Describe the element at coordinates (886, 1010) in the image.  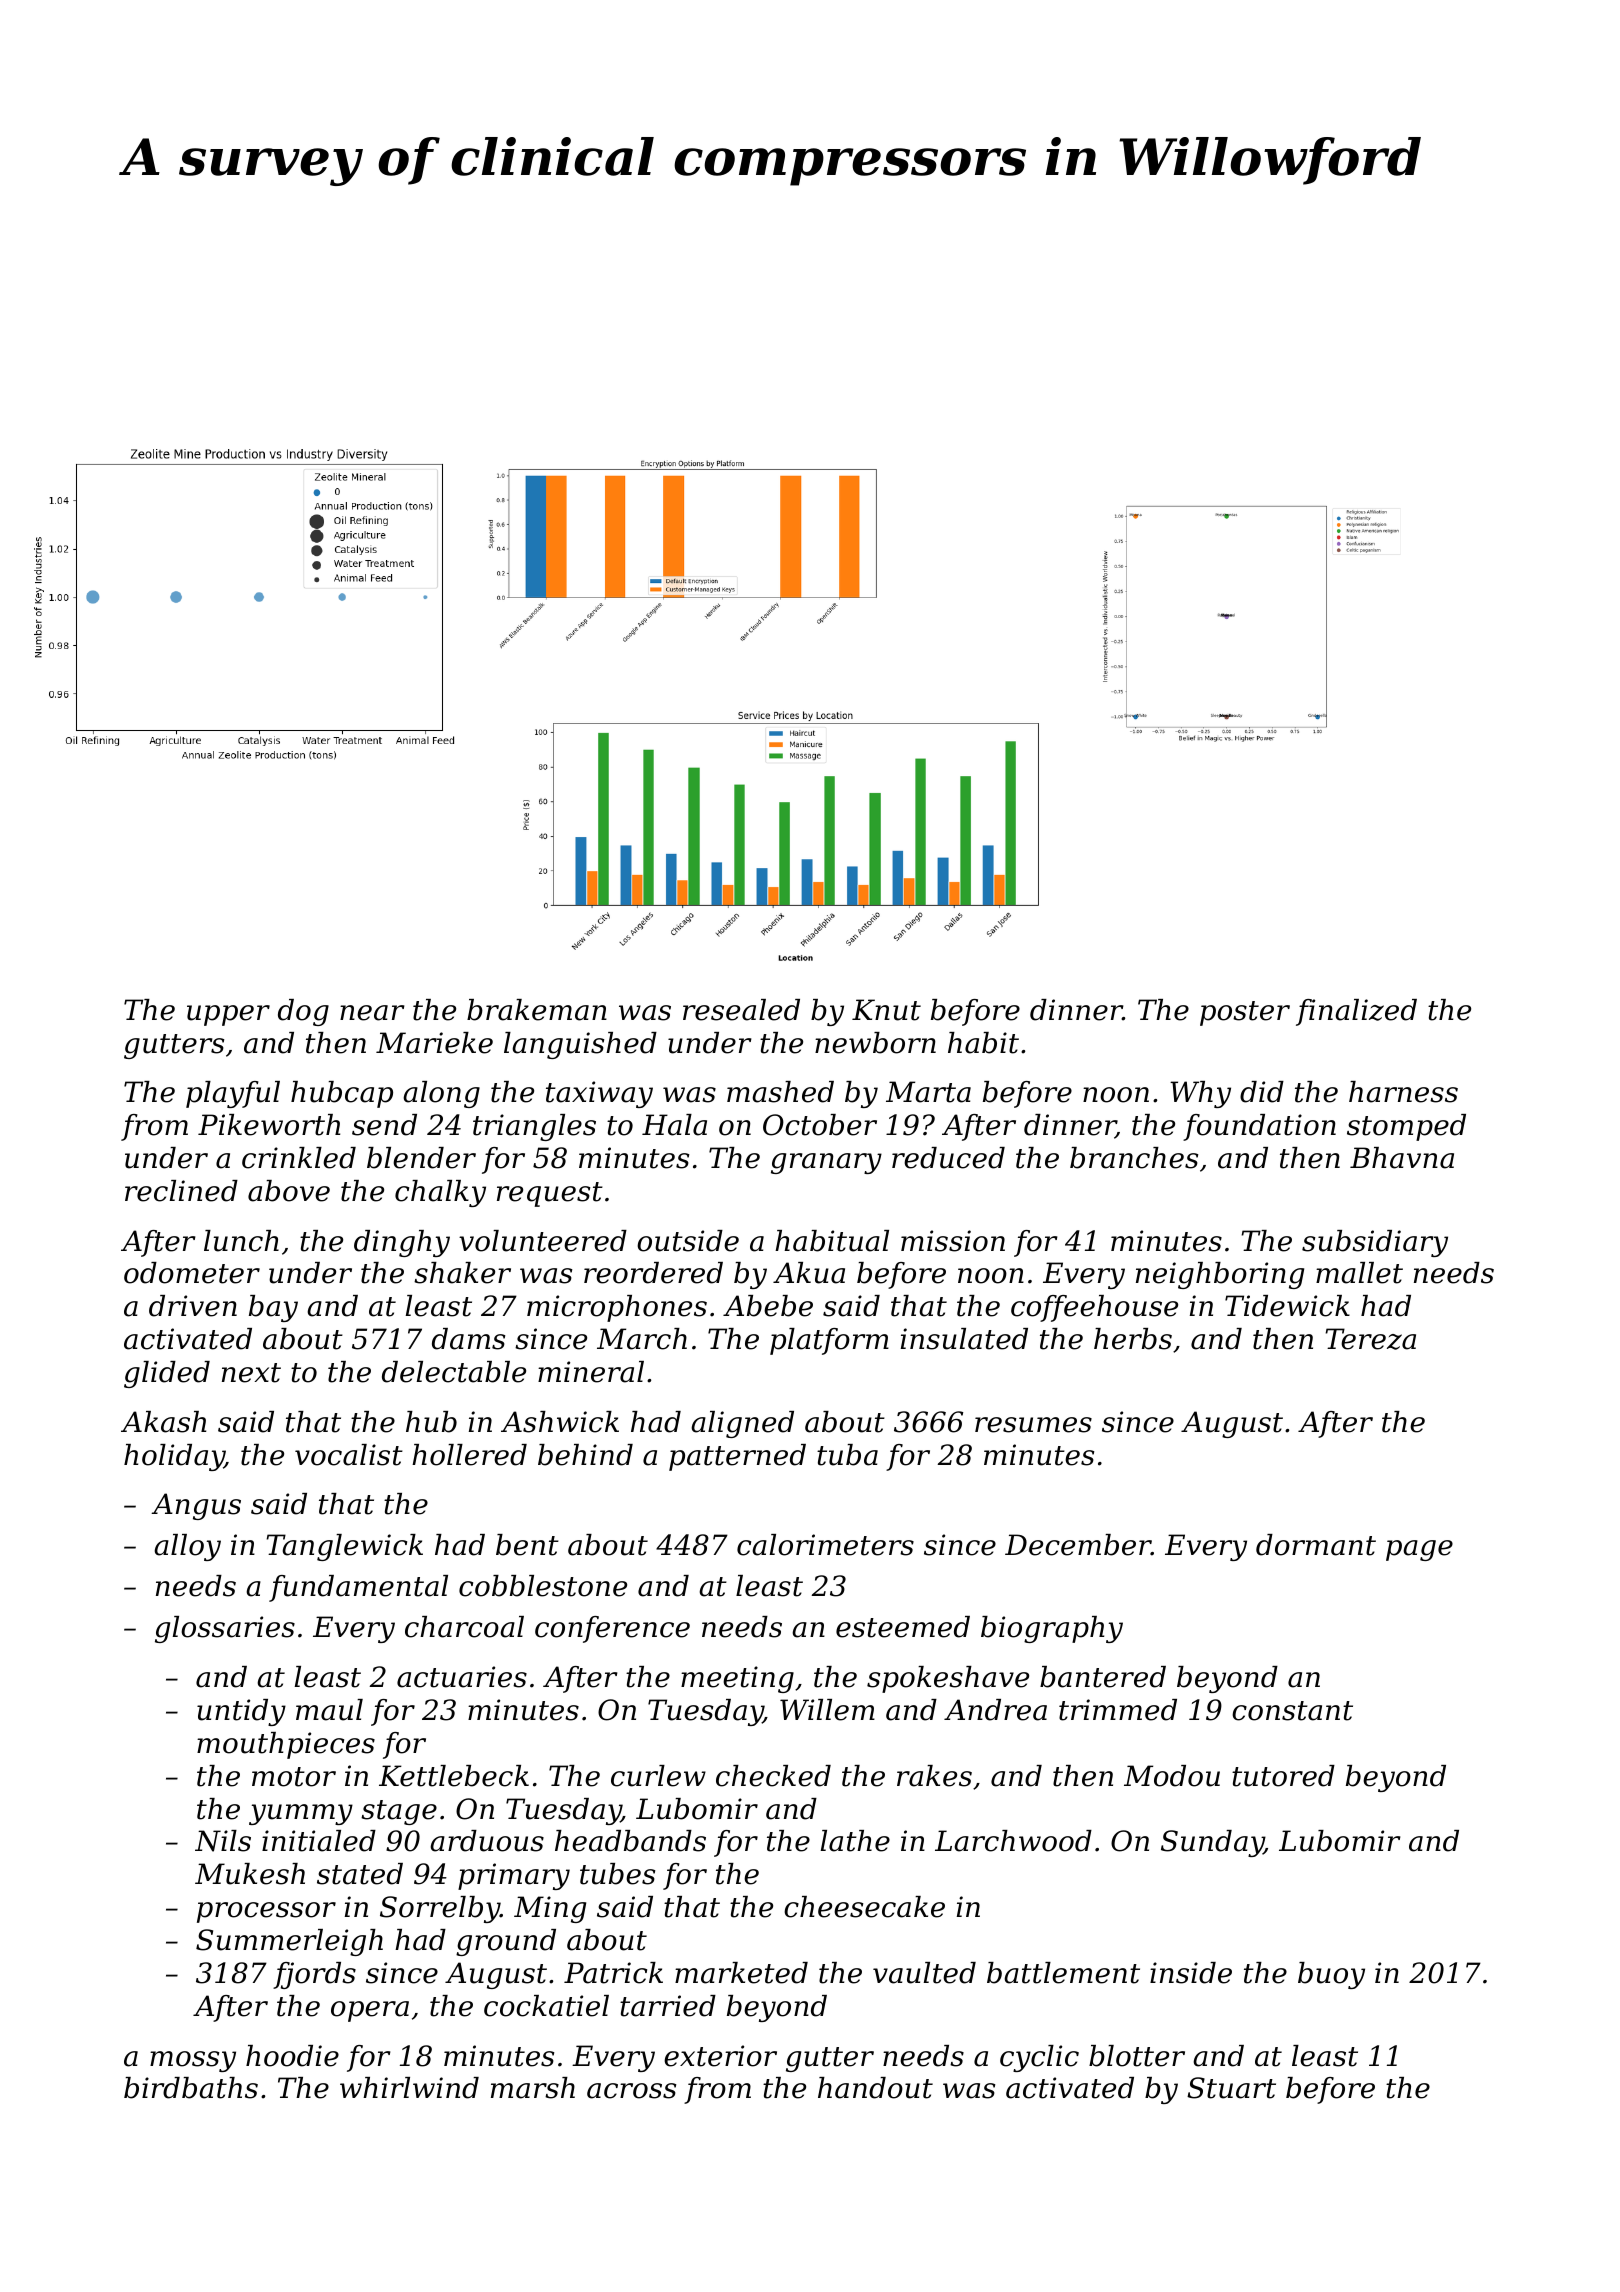
I see `Knut` at that location.
